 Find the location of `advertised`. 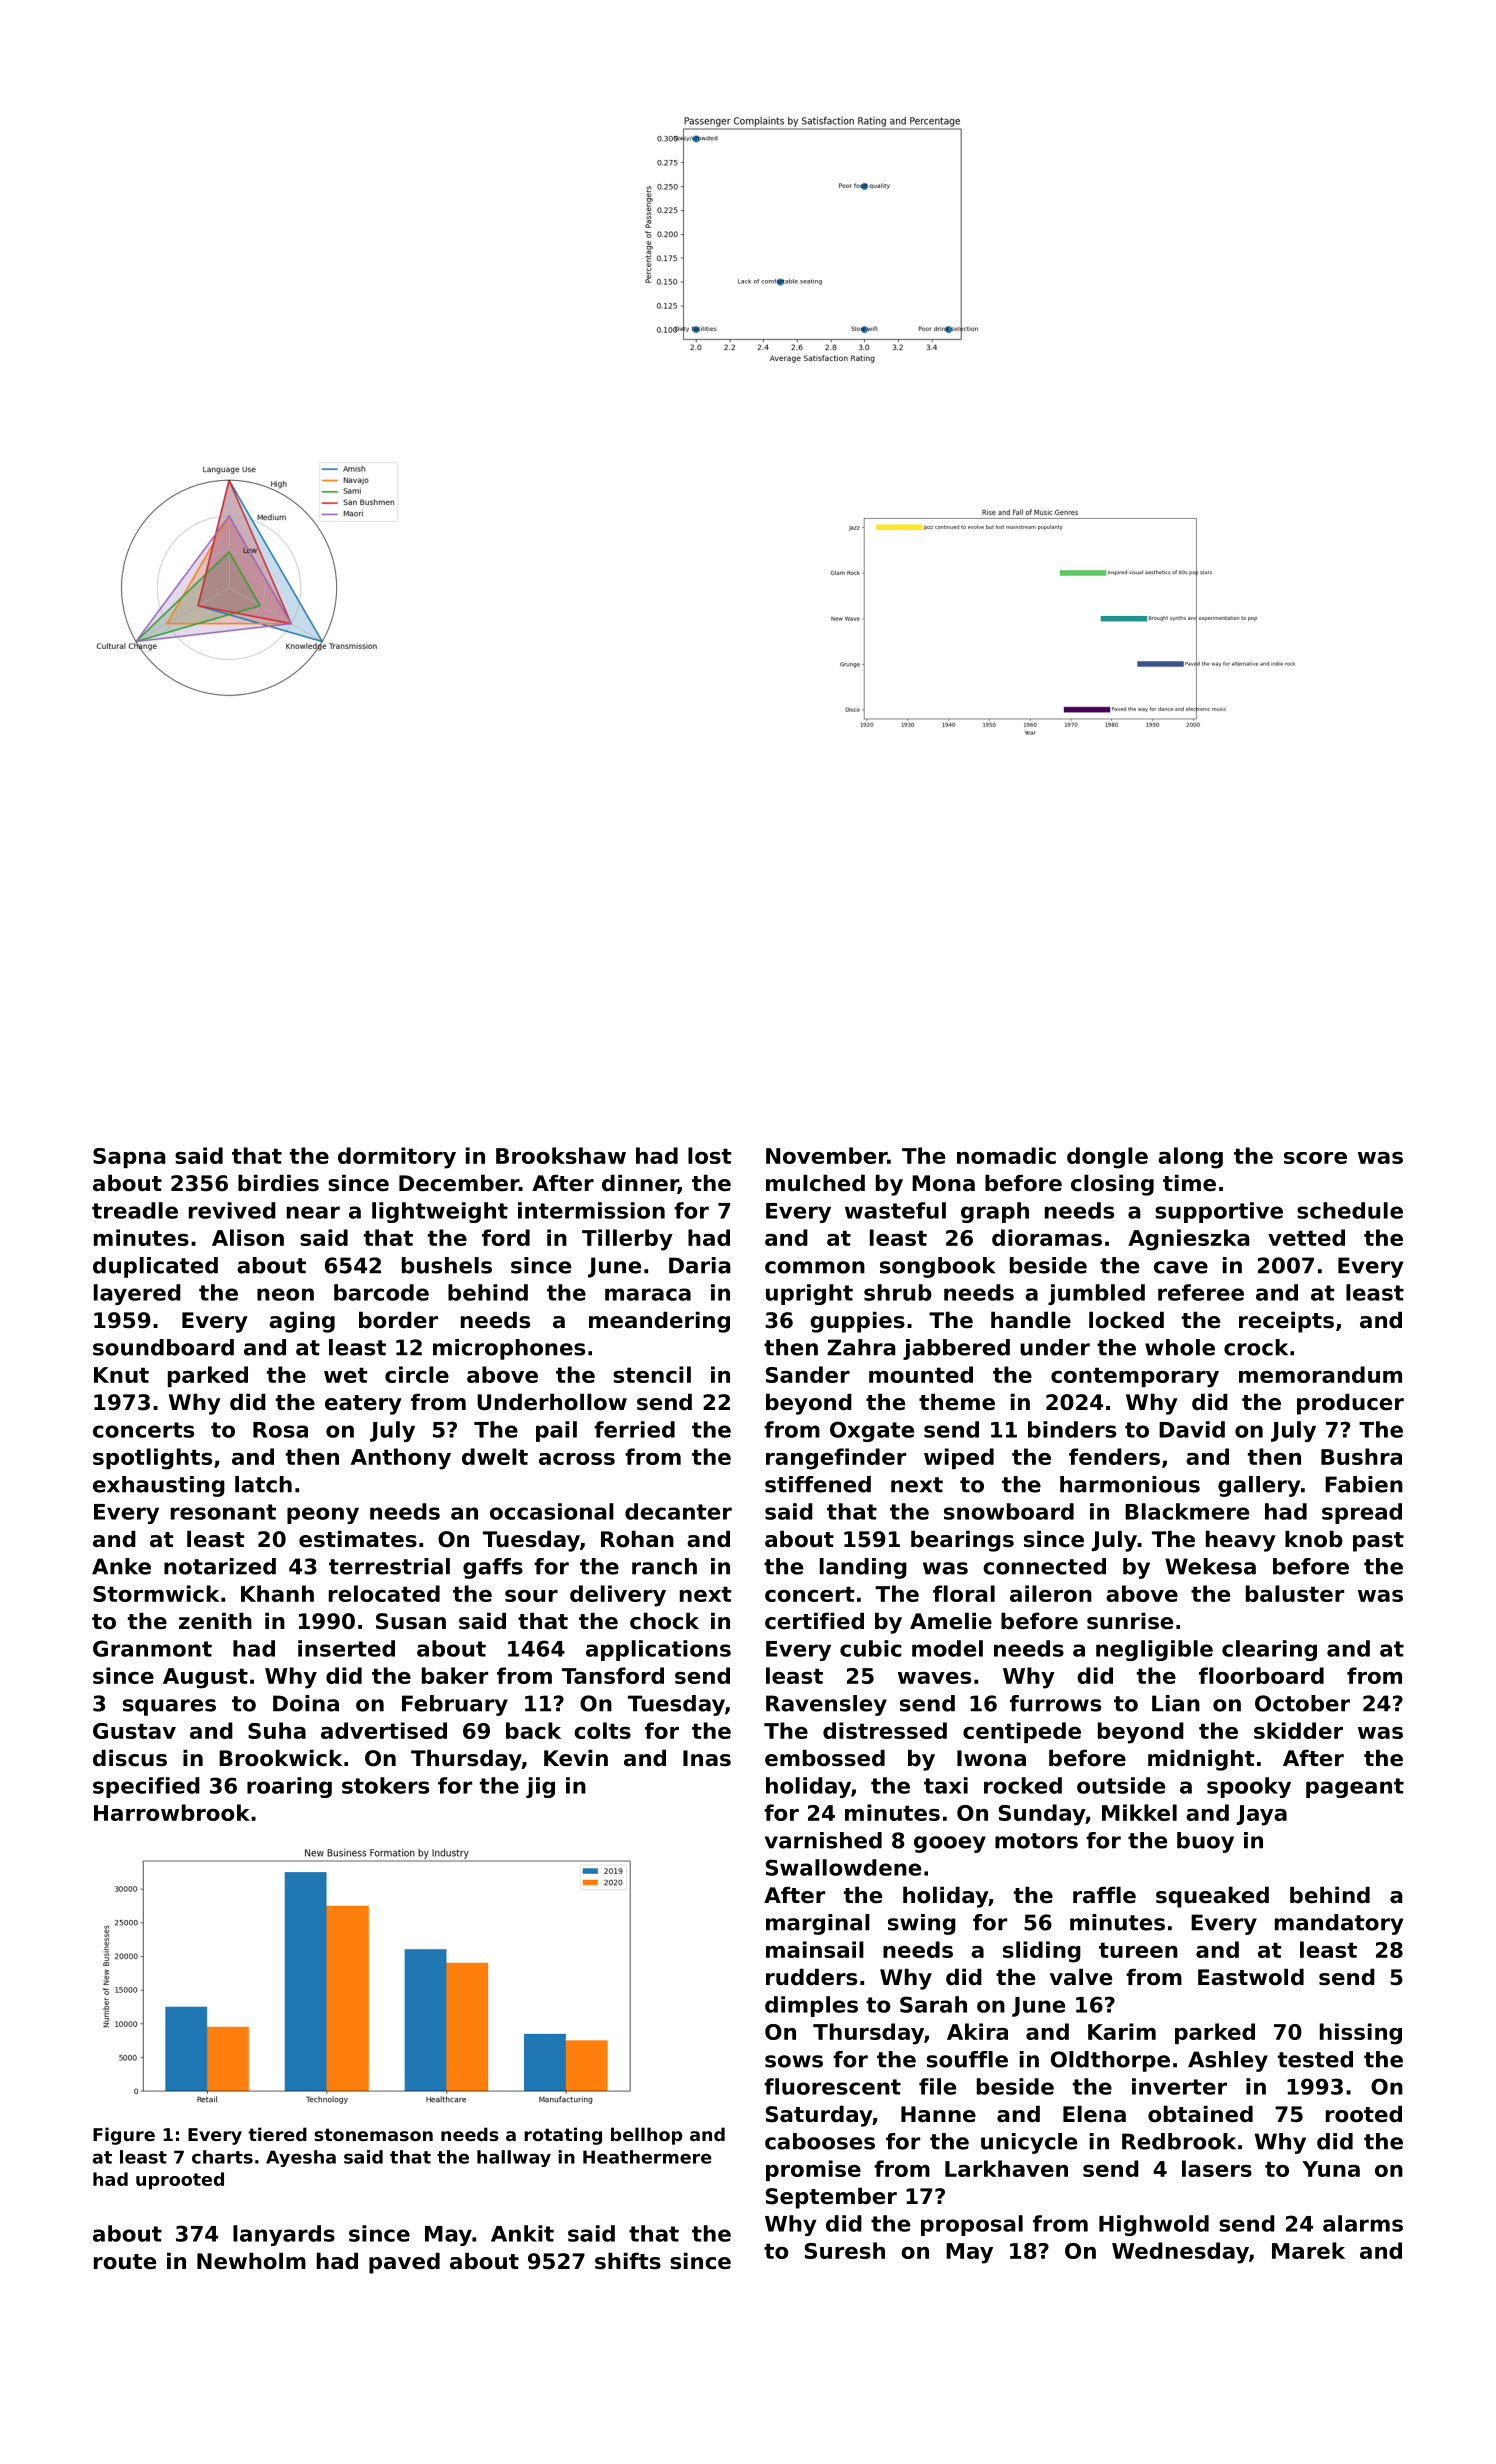

advertised is located at coordinates (384, 1730).
